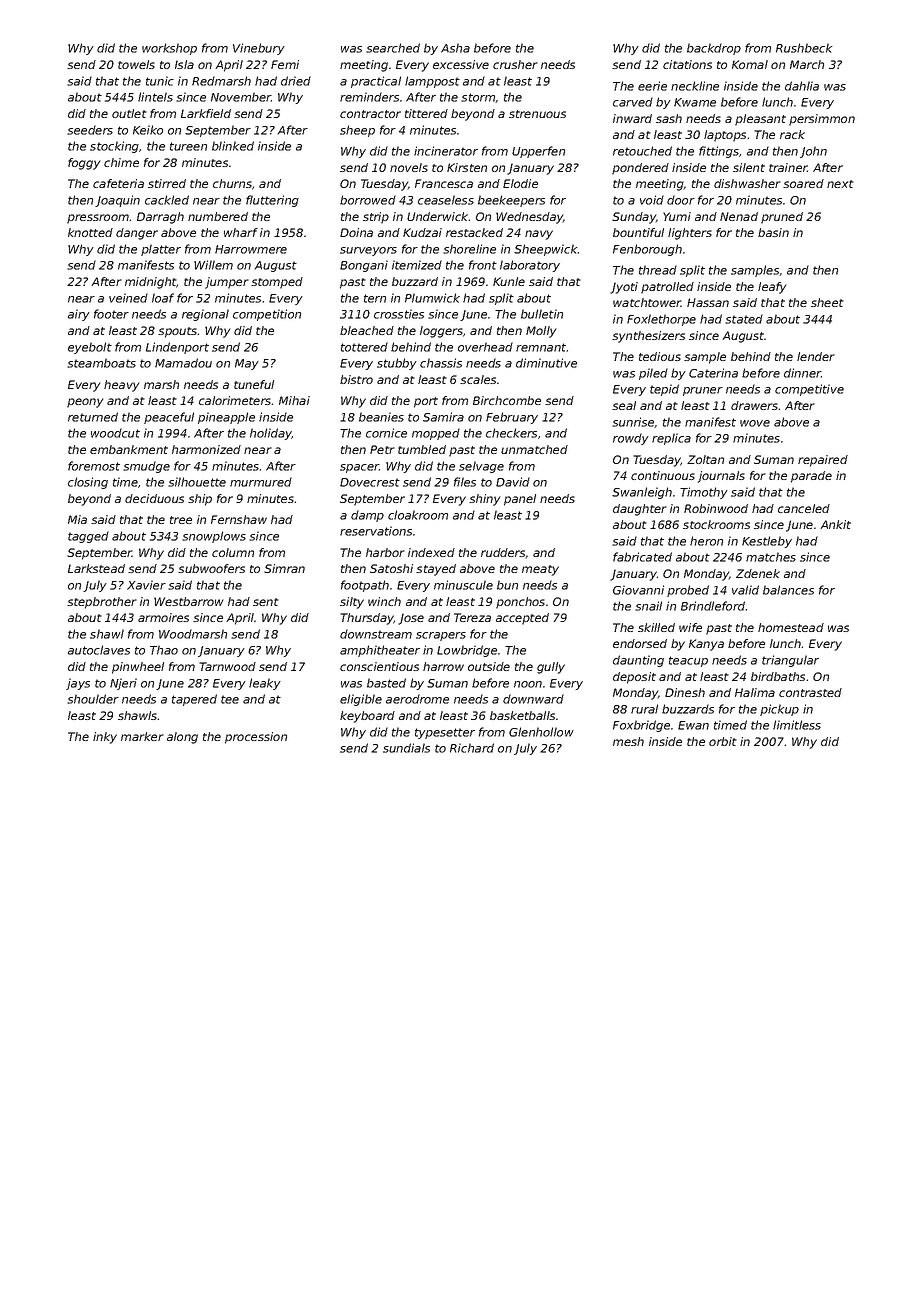 This page has width=924, height=1308. Describe the element at coordinates (511, 433) in the page. I see `checkers` at that location.
